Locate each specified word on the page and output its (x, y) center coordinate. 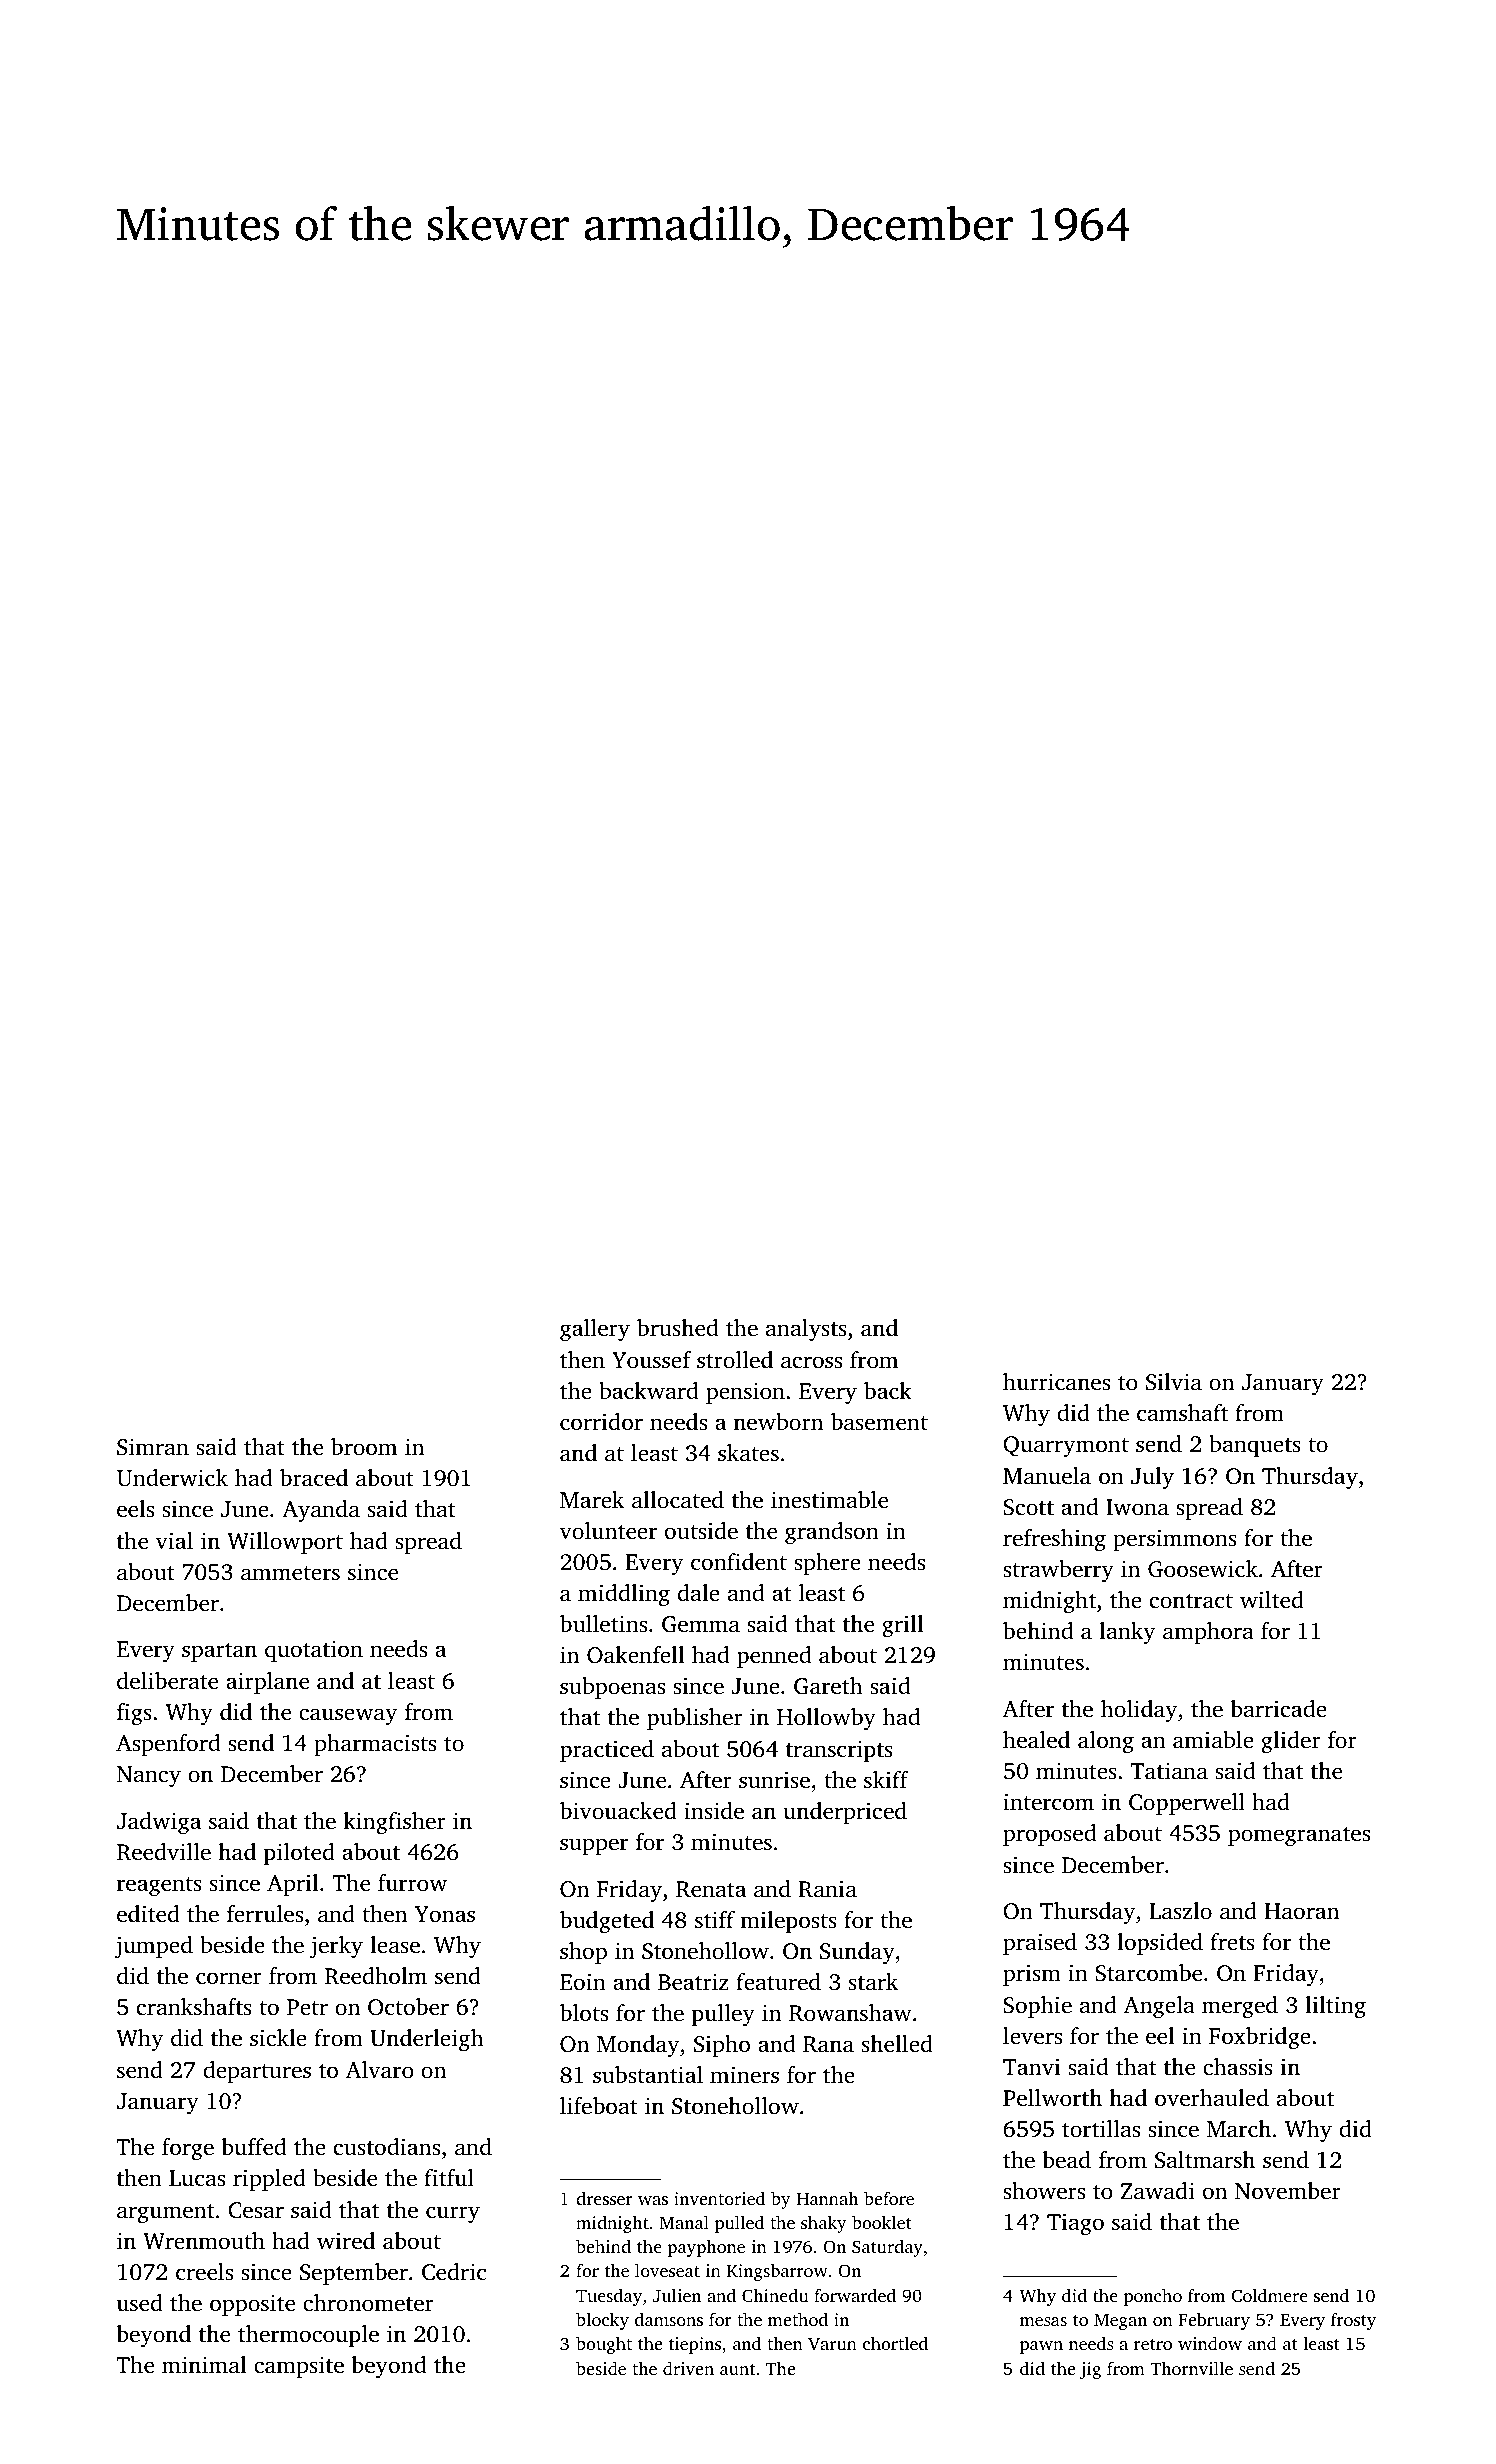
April (292, 1885)
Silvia (1174, 1382)
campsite (299, 2367)
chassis (1238, 2066)
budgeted (607, 1922)
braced (314, 1478)
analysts (806, 1330)
